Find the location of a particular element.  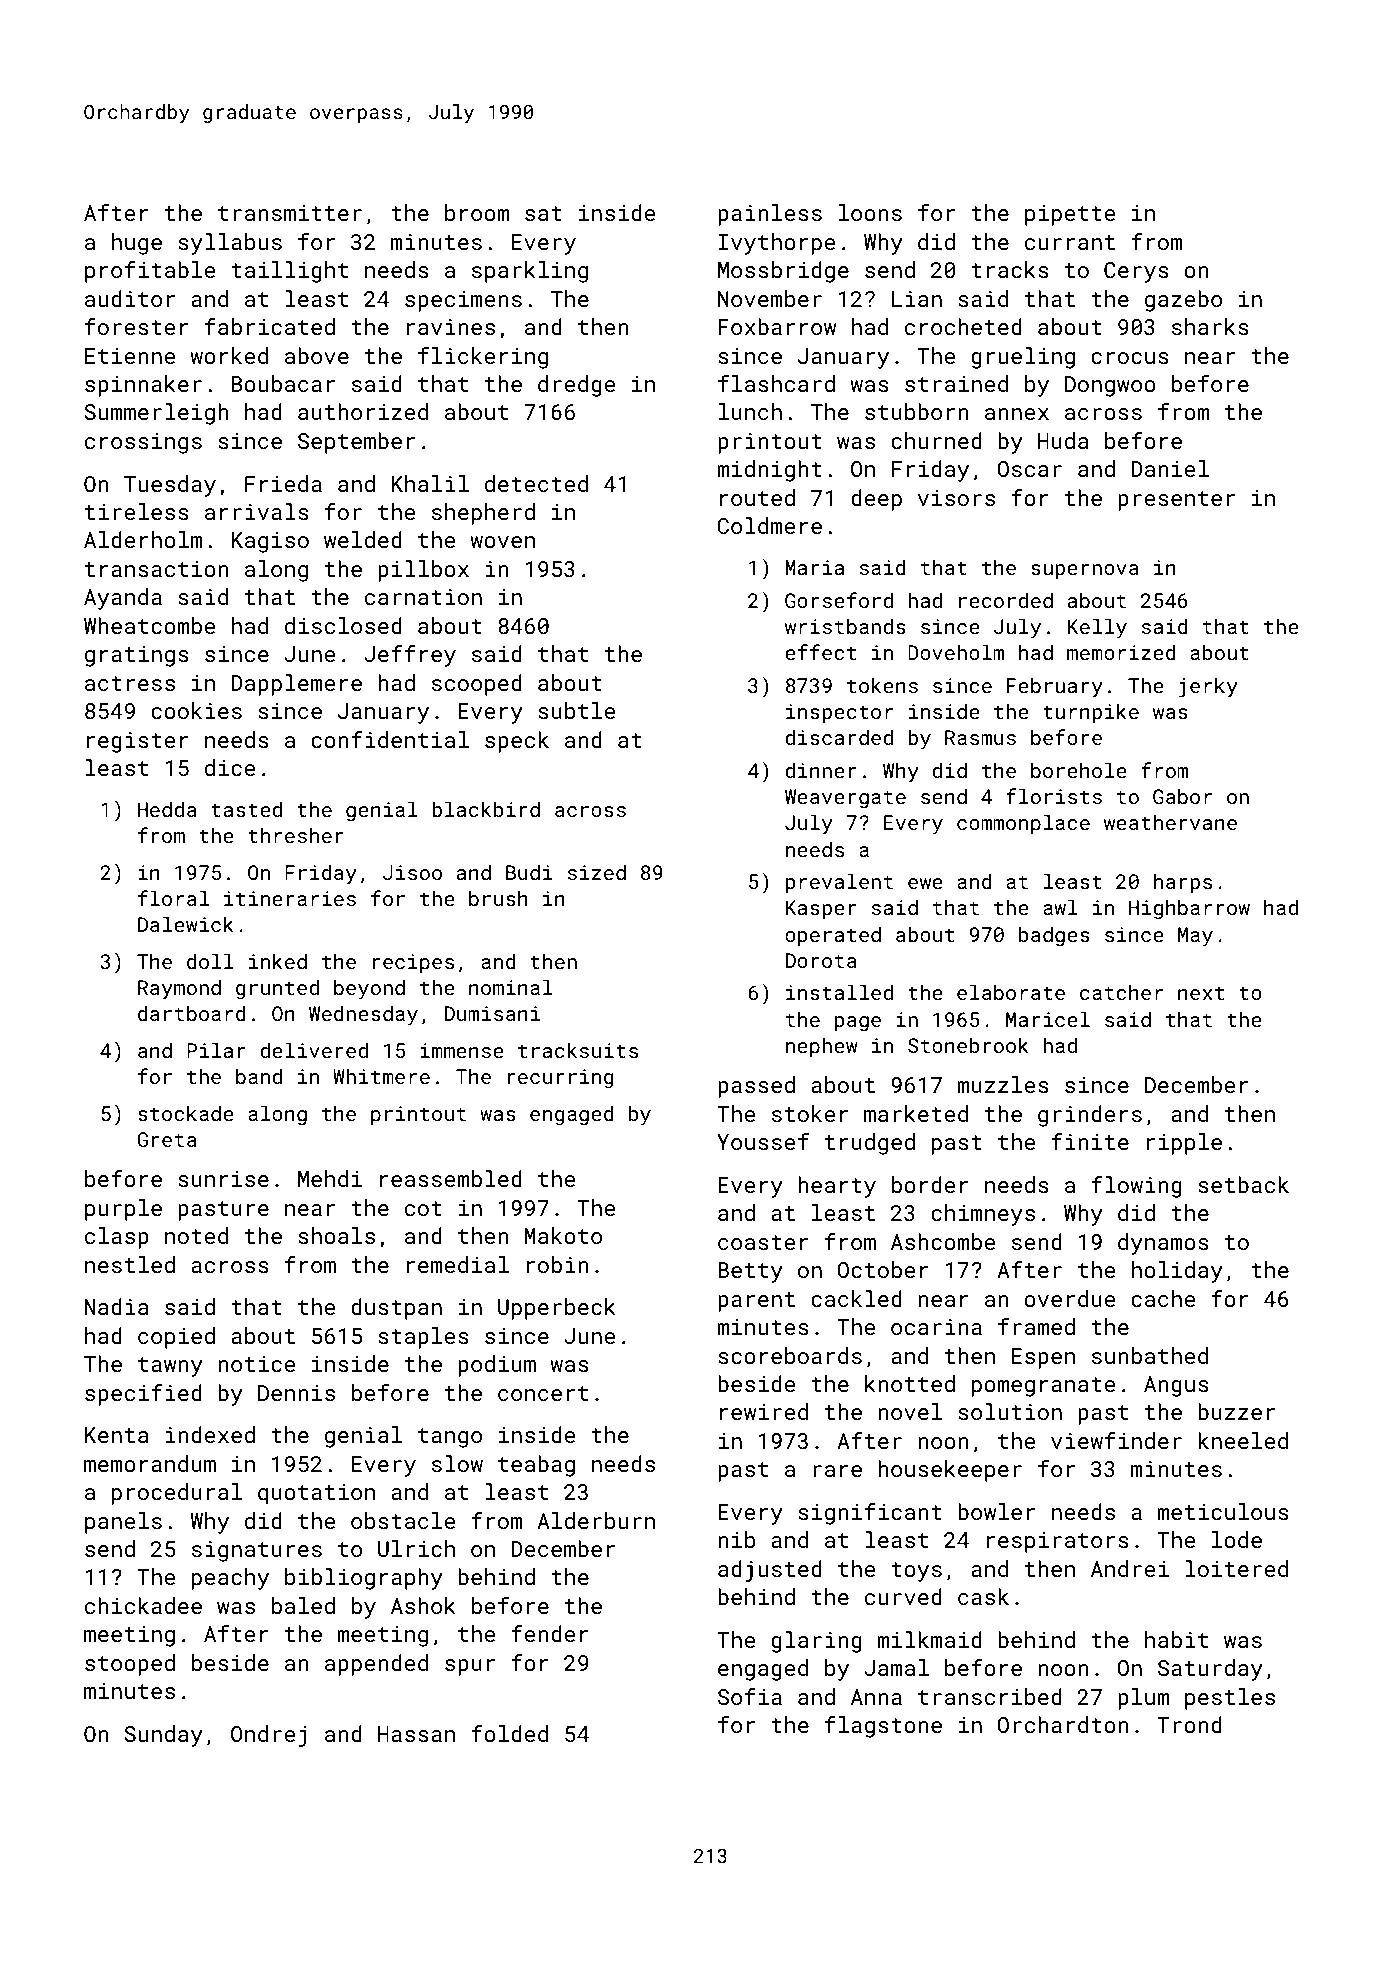

broom is located at coordinates (477, 212).
